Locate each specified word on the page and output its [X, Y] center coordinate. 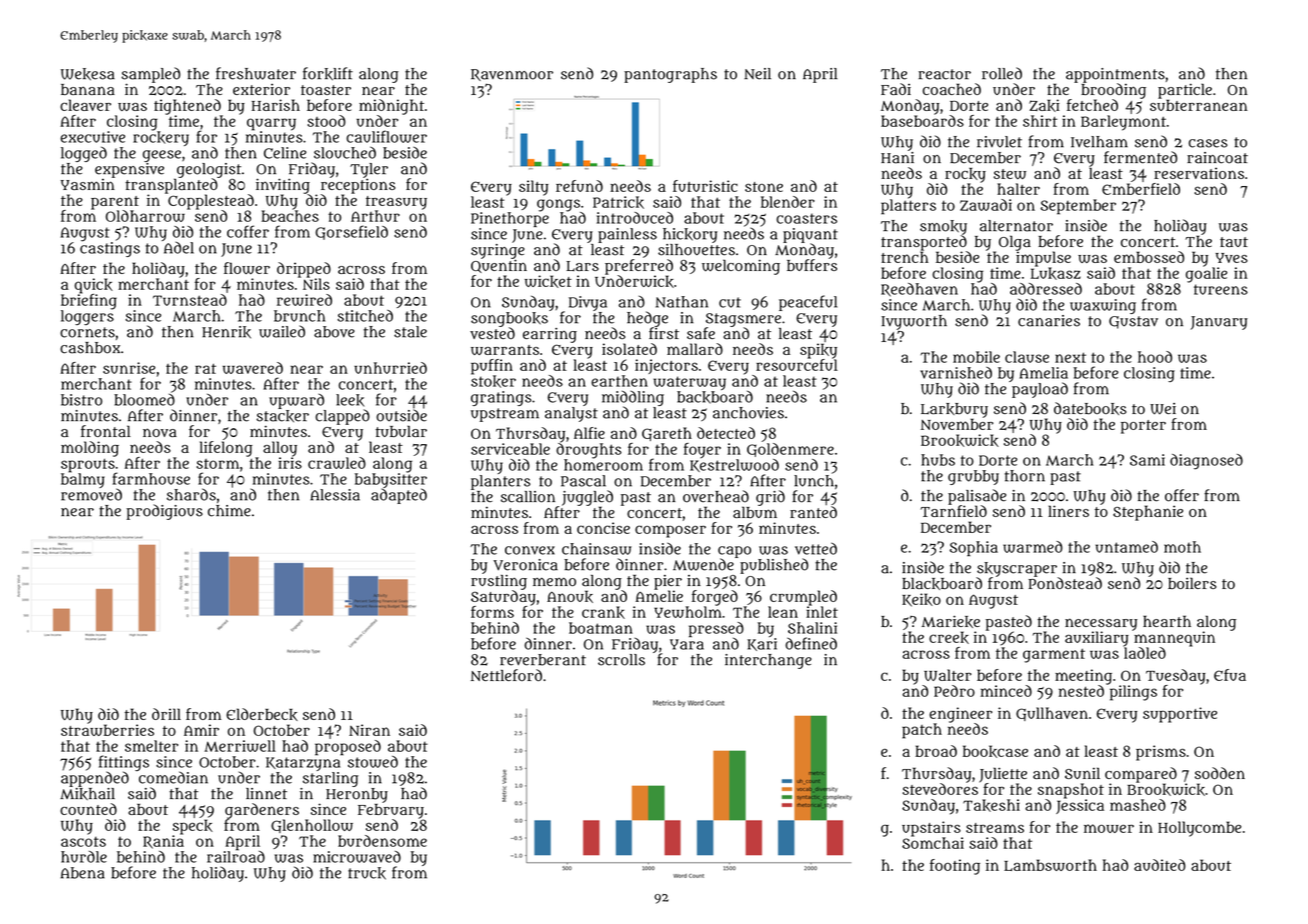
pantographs [670, 75]
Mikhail [87, 794]
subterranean [1199, 105]
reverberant [543, 660]
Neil [757, 74]
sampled [150, 75]
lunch [814, 481]
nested [1081, 691]
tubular [401, 431]
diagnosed [1206, 462]
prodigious [164, 512]
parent [115, 203]
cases [1208, 143]
